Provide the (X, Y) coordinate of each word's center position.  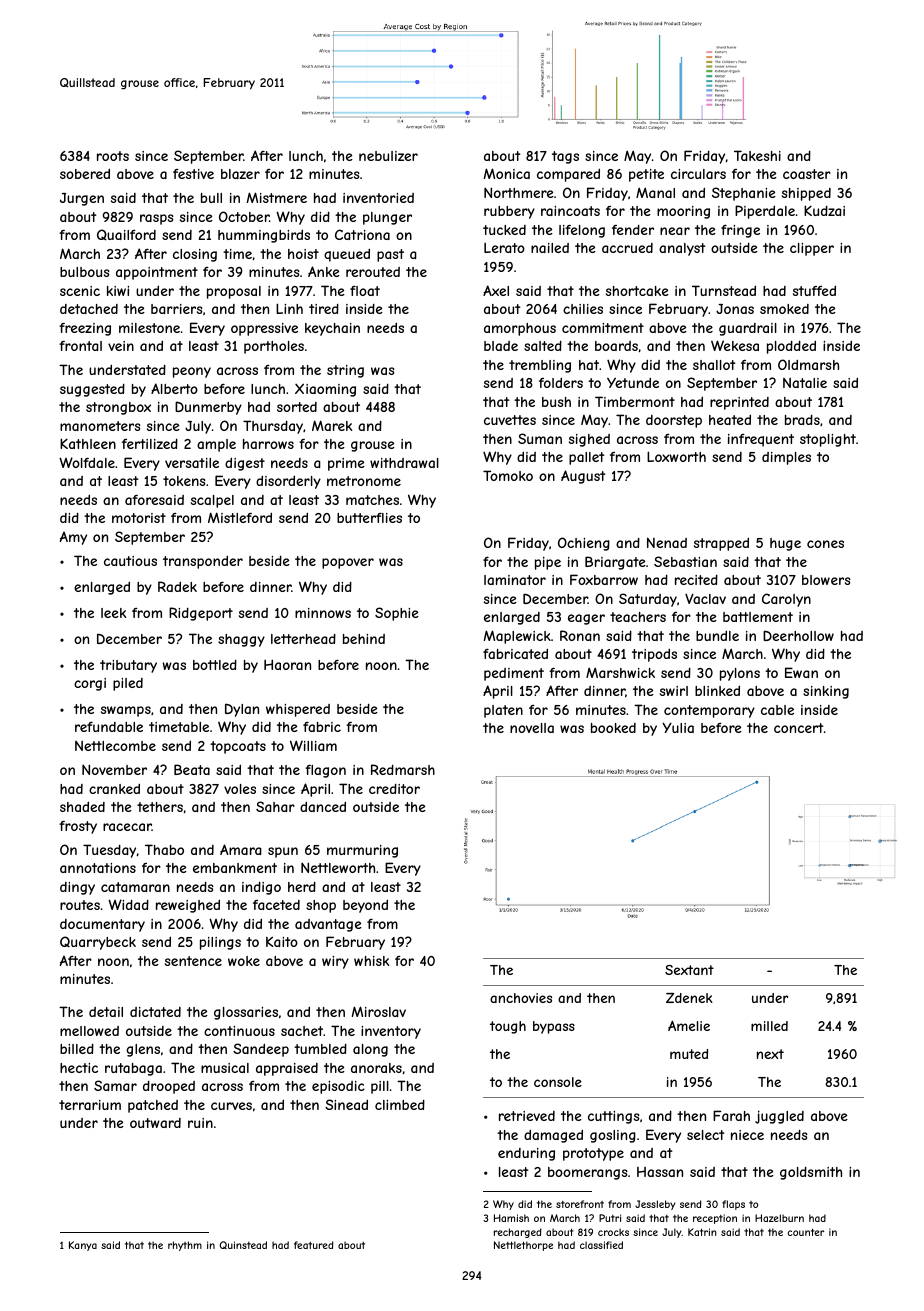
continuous (239, 1031)
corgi (90, 684)
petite (646, 175)
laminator (515, 580)
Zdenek (689, 998)
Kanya (83, 1246)
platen (503, 711)
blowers (826, 580)
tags (565, 157)
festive (193, 174)
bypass (554, 1027)
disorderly (288, 482)
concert (798, 728)
